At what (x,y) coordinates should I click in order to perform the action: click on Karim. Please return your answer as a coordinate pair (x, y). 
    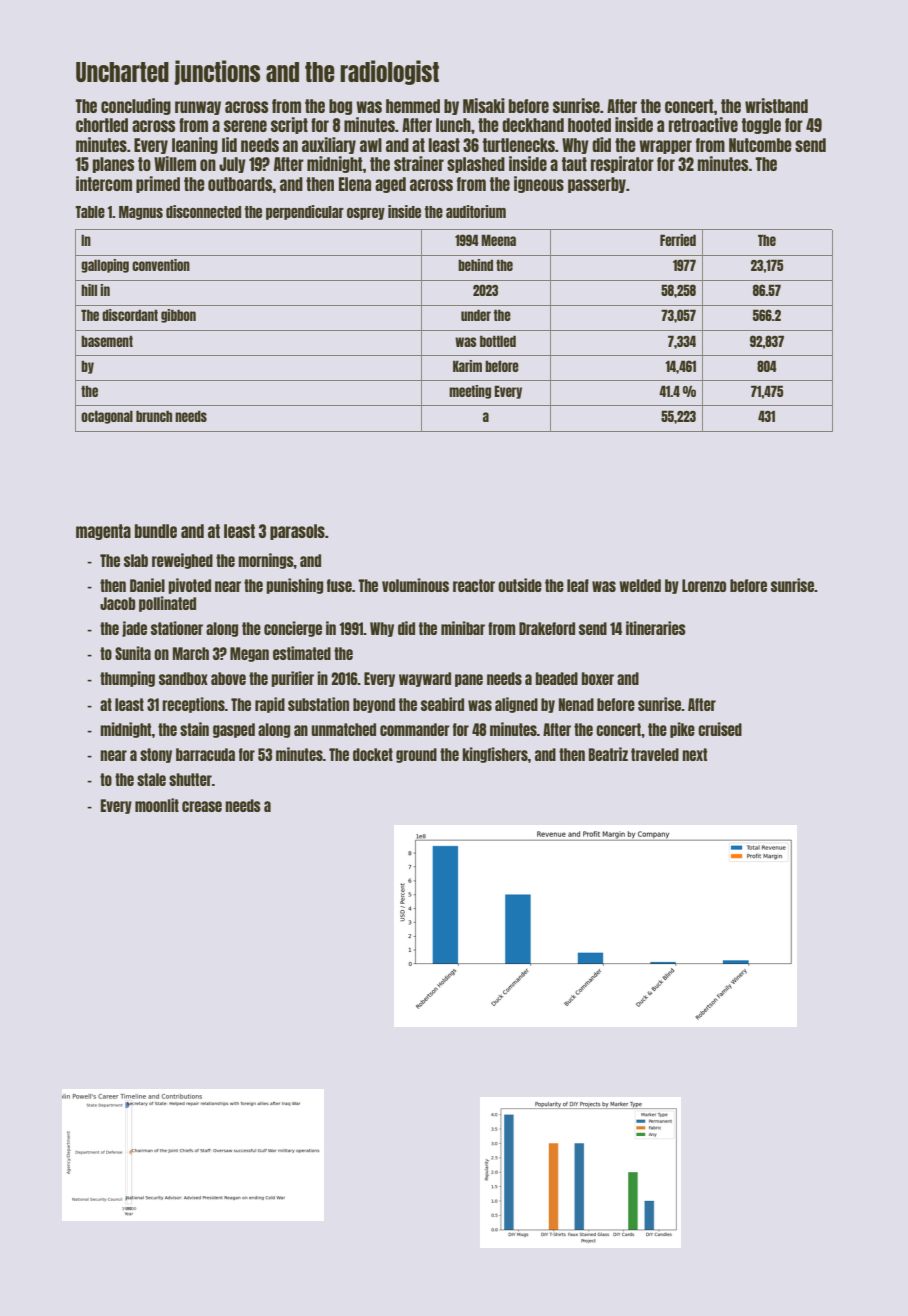
    Looking at the image, I should click on (467, 366).
